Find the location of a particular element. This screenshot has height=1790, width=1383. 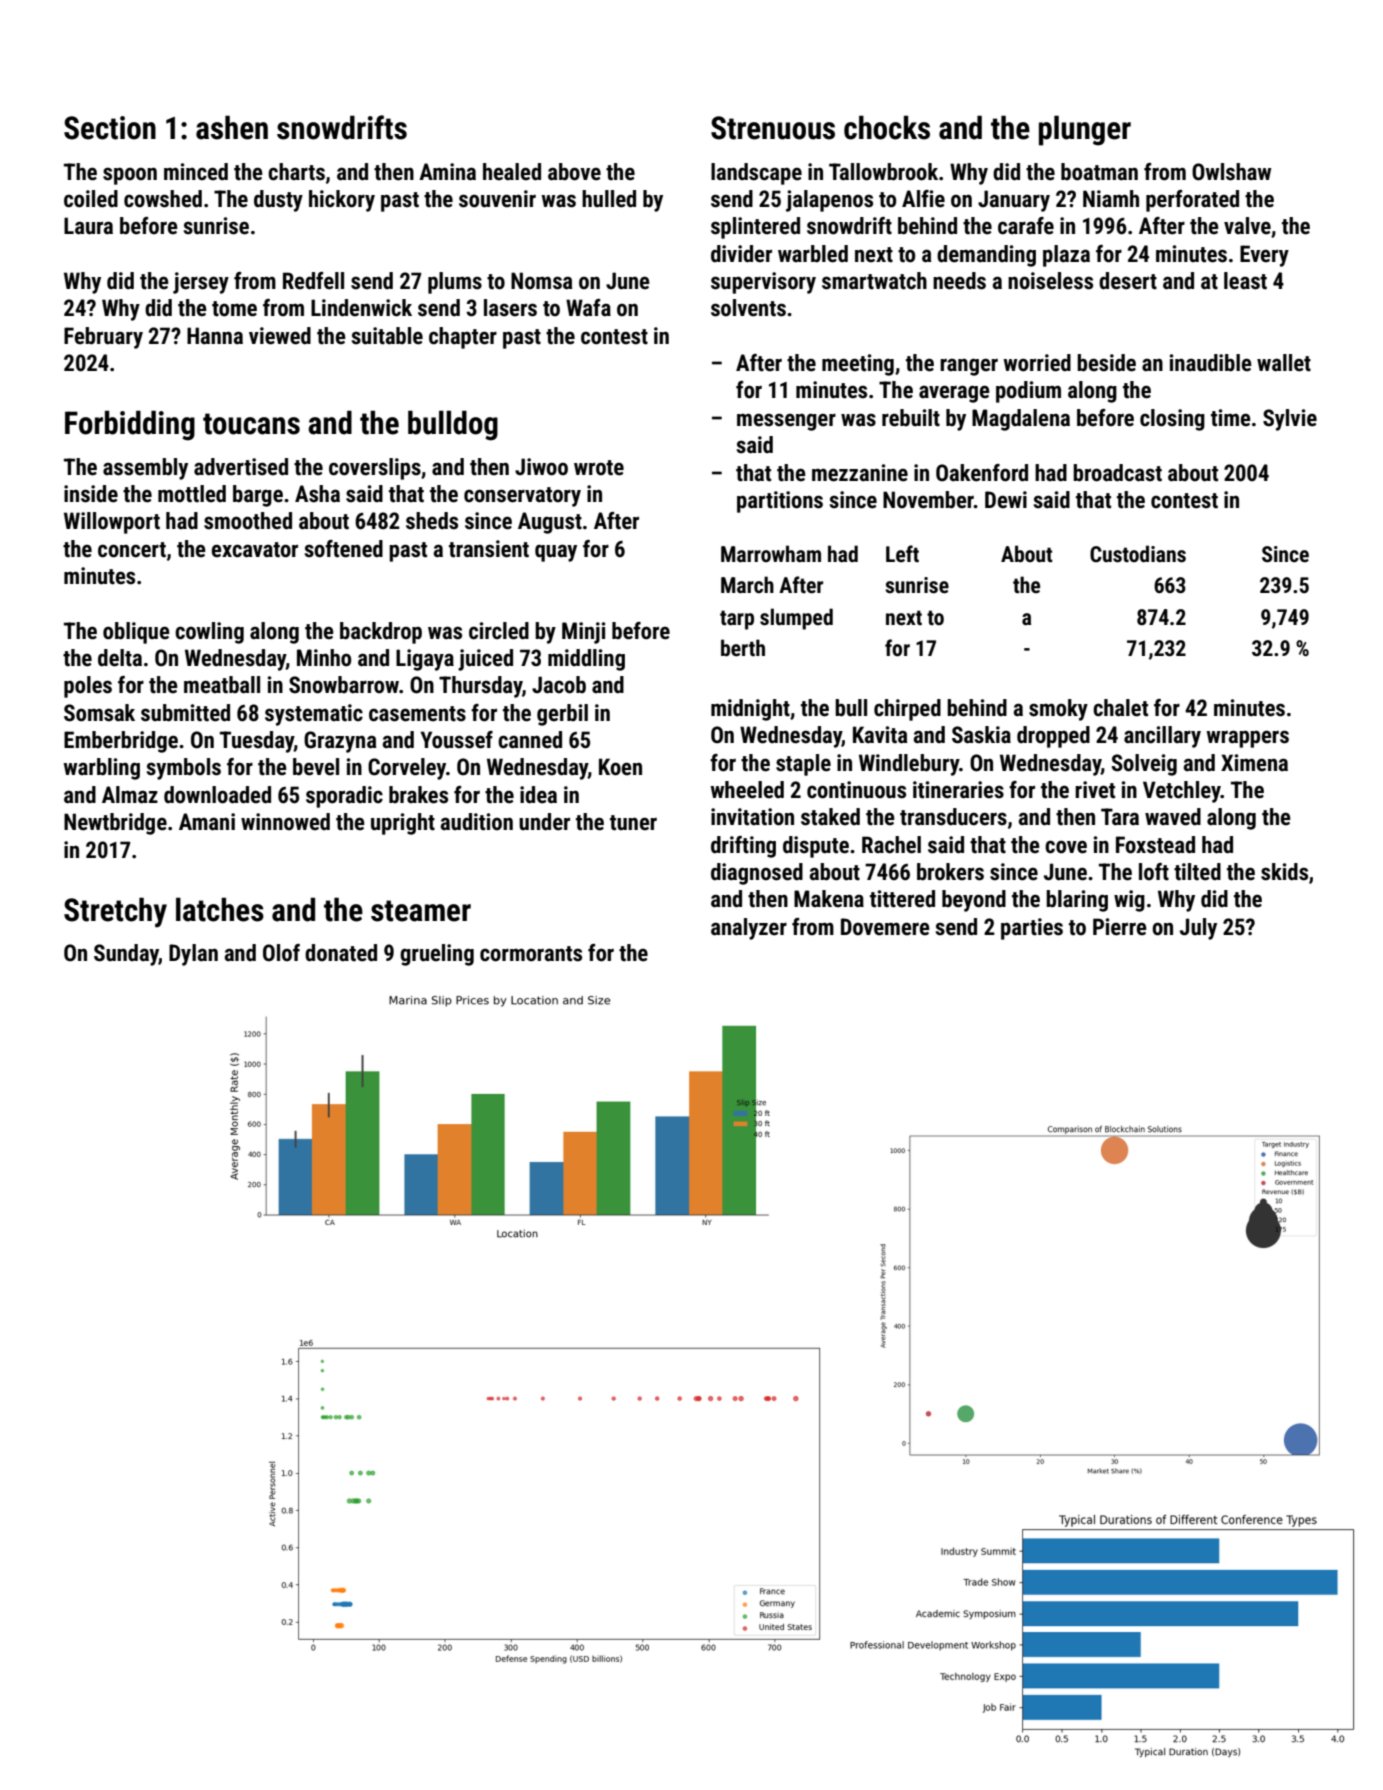

Corveley is located at coordinates (407, 769).
